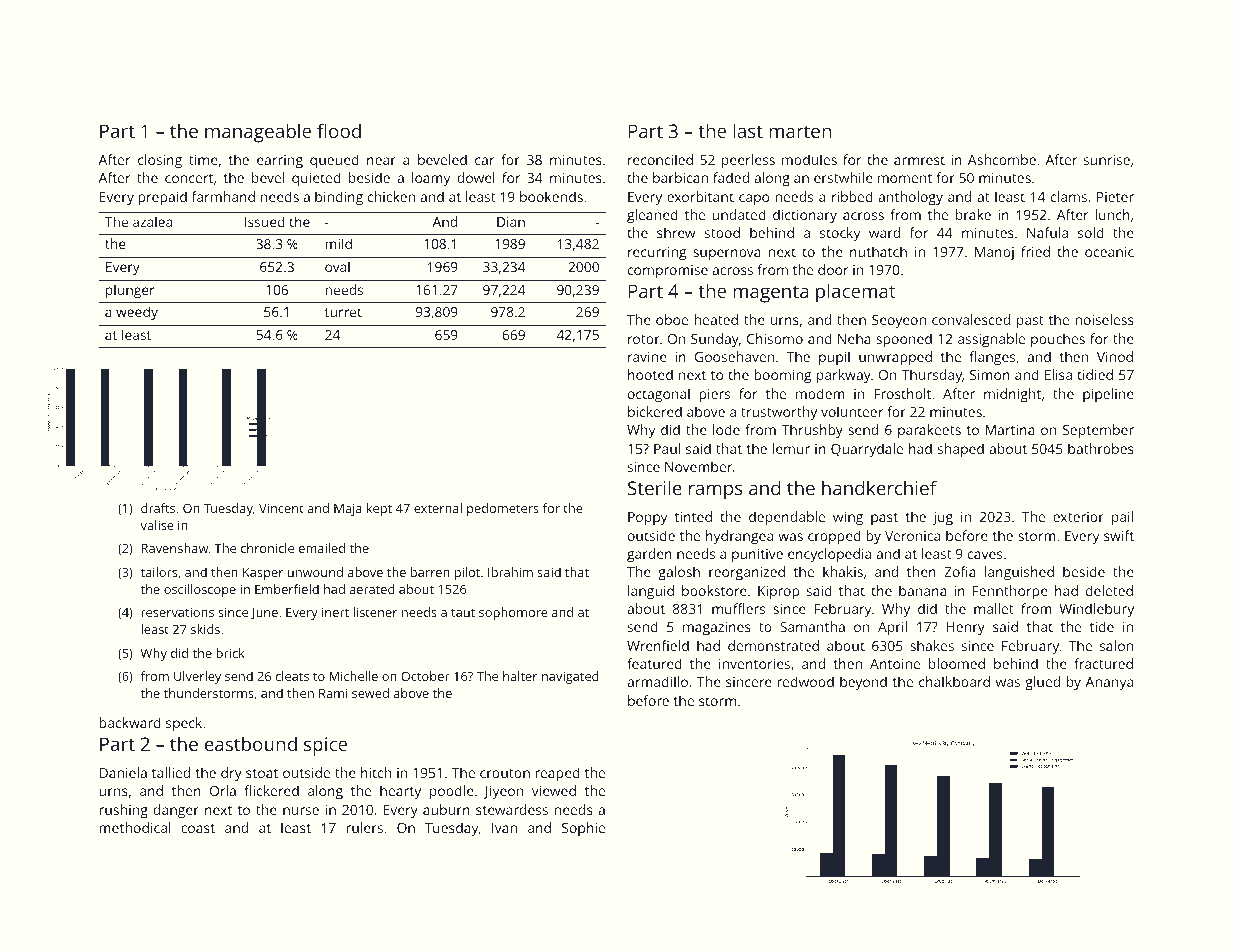  I want to click on exterior, so click(1078, 517).
